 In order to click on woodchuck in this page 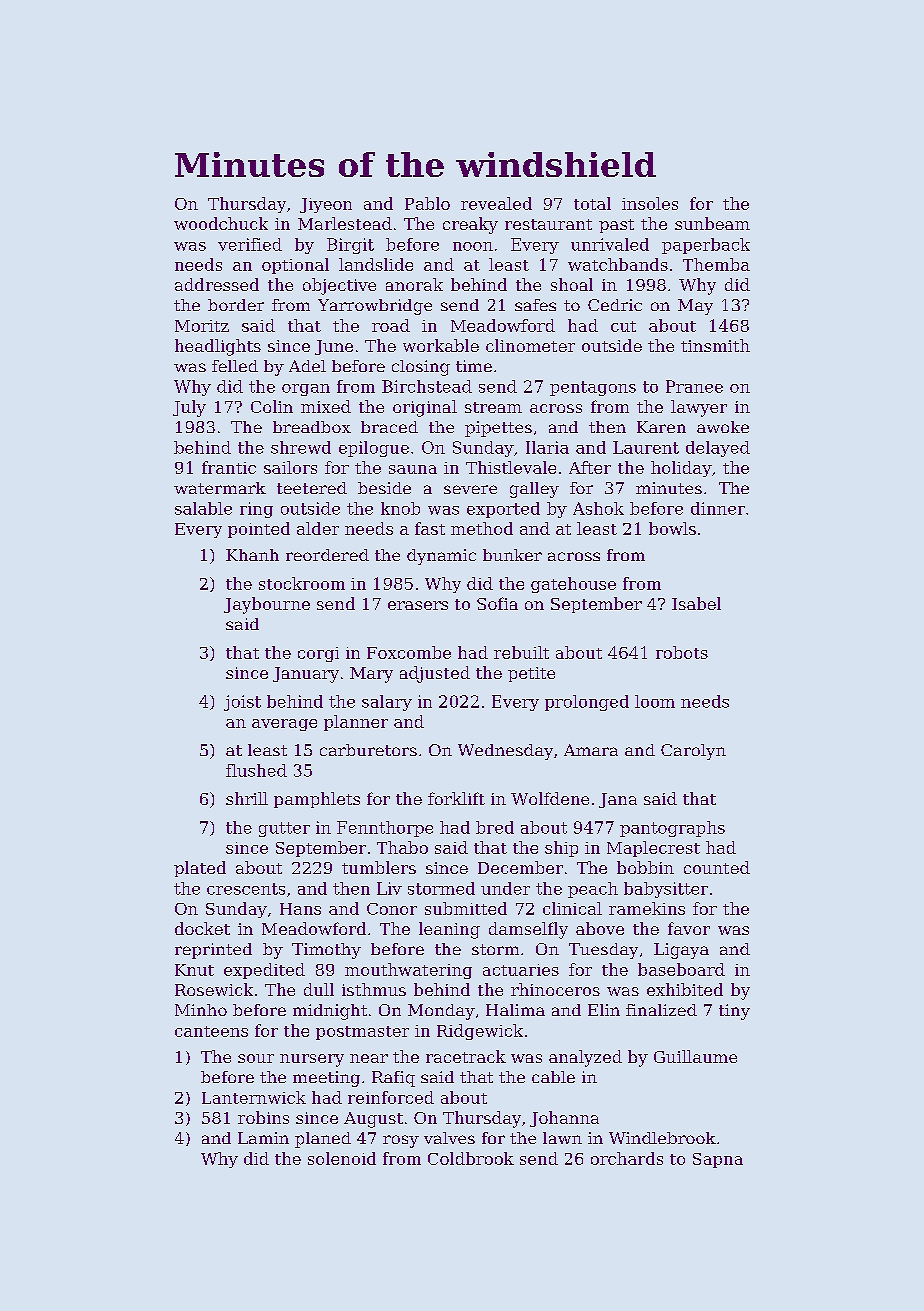, I will do `click(221, 223)`.
